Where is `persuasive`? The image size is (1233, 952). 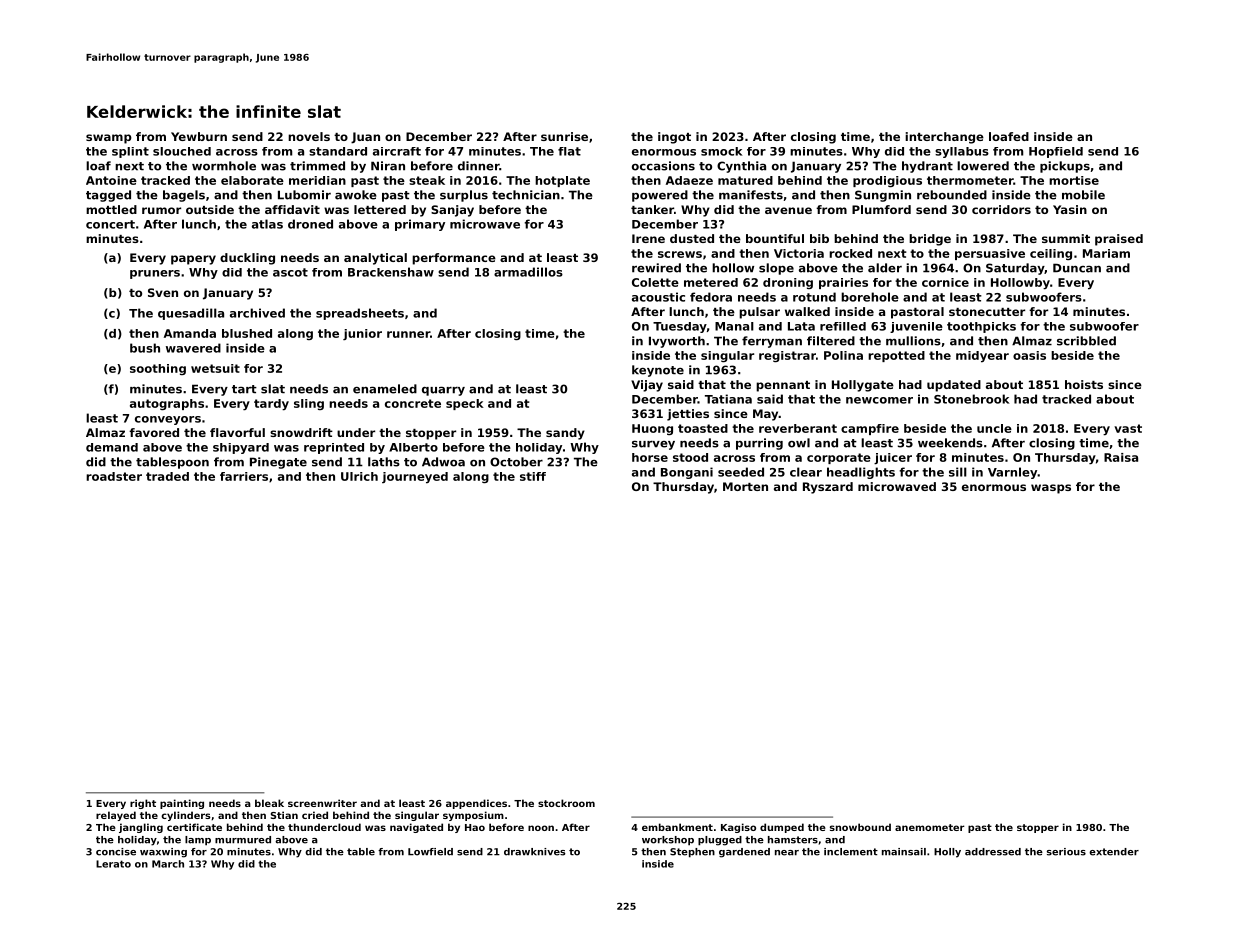
persuasive is located at coordinates (990, 254).
